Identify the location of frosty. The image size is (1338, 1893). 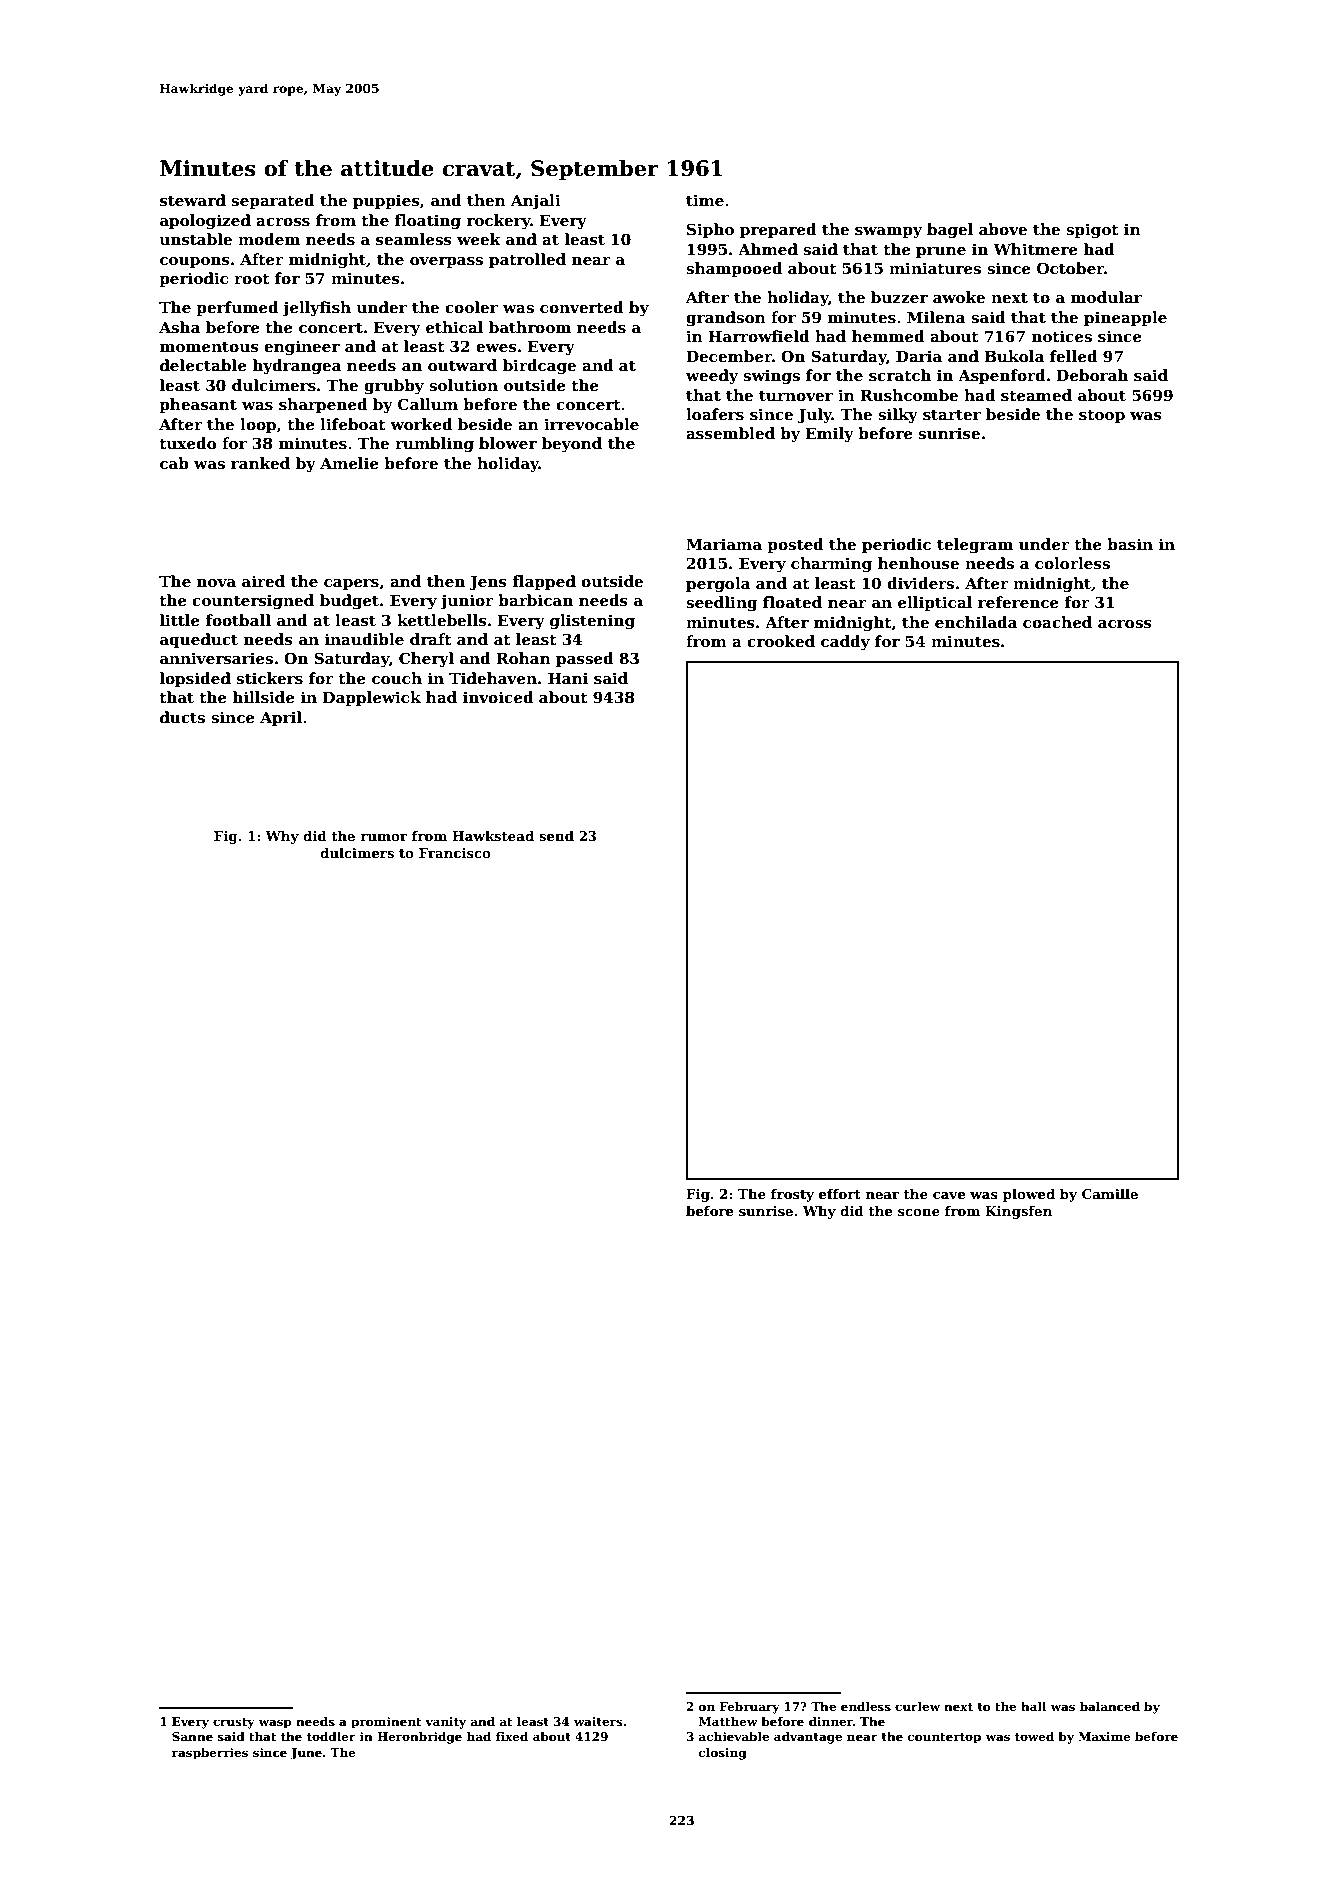
(792, 1195).
